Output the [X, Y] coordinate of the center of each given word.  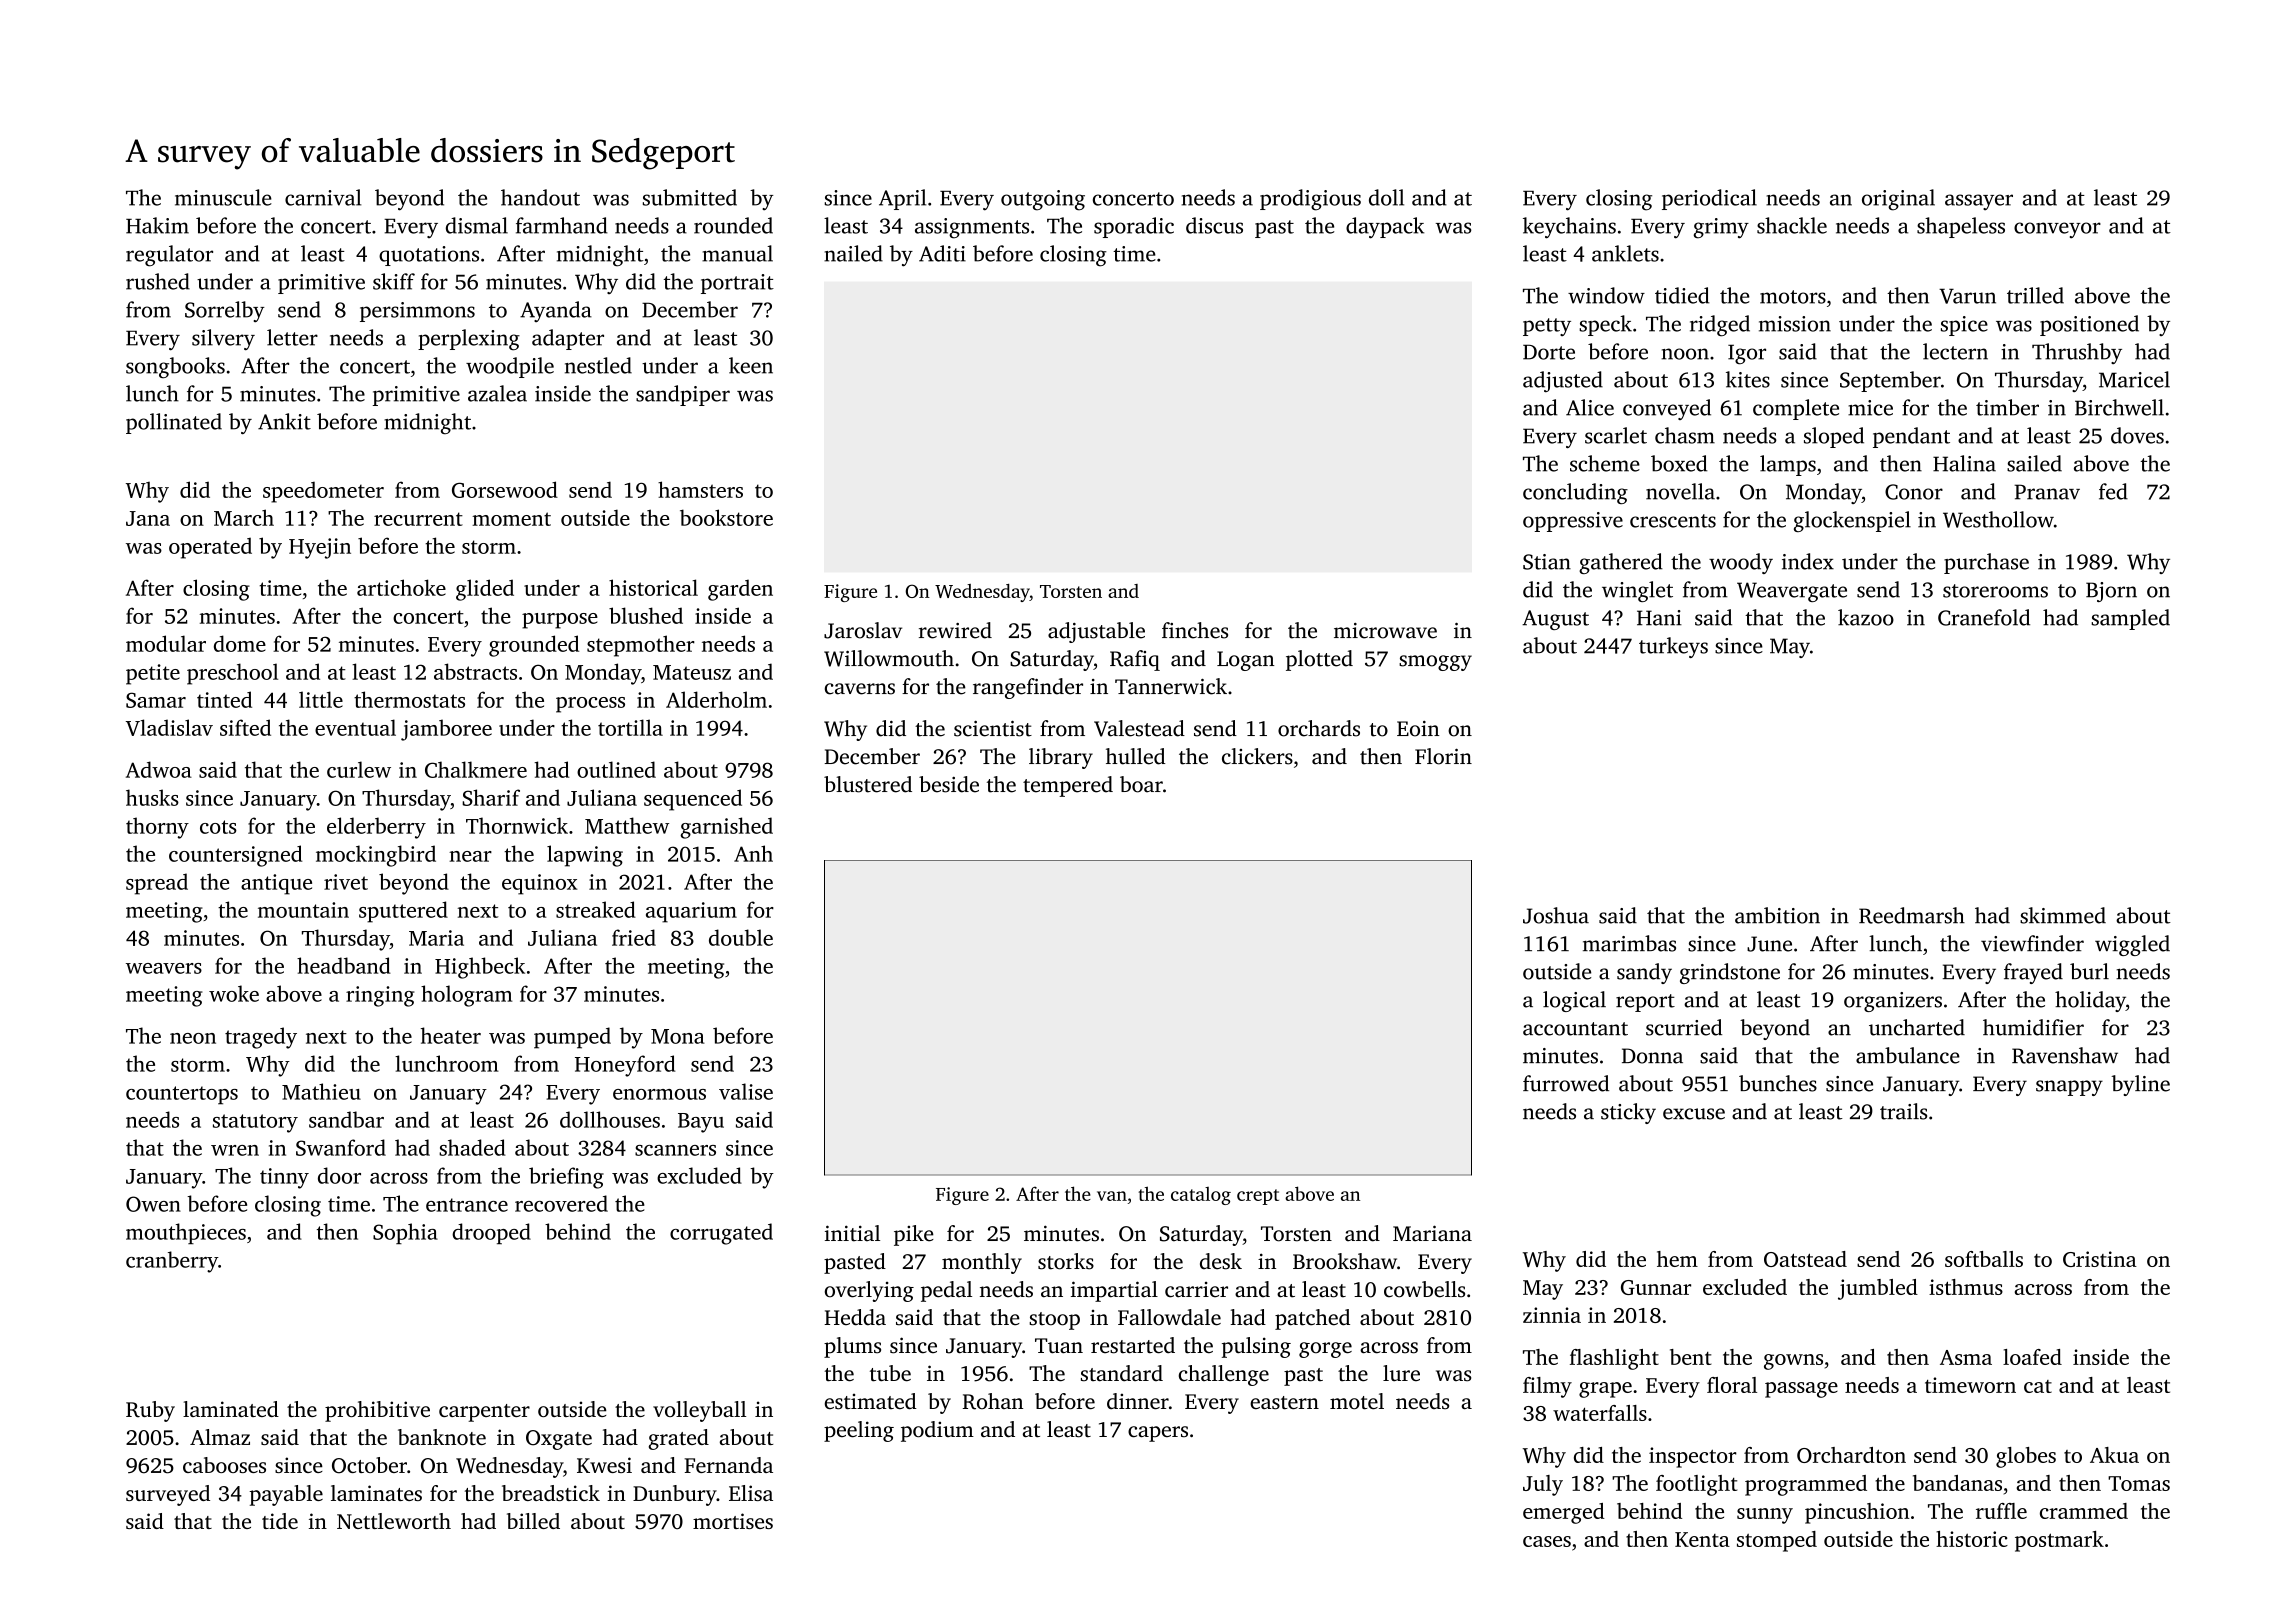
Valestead [1139, 728]
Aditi [942, 253]
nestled [598, 365]
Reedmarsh [1912, 915]
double [741, 937]
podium [937, 1431]
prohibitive [377, 1411]
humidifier [2033, 1027]
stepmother [641, 646]
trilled [2035, 295]
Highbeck [480, 968]
